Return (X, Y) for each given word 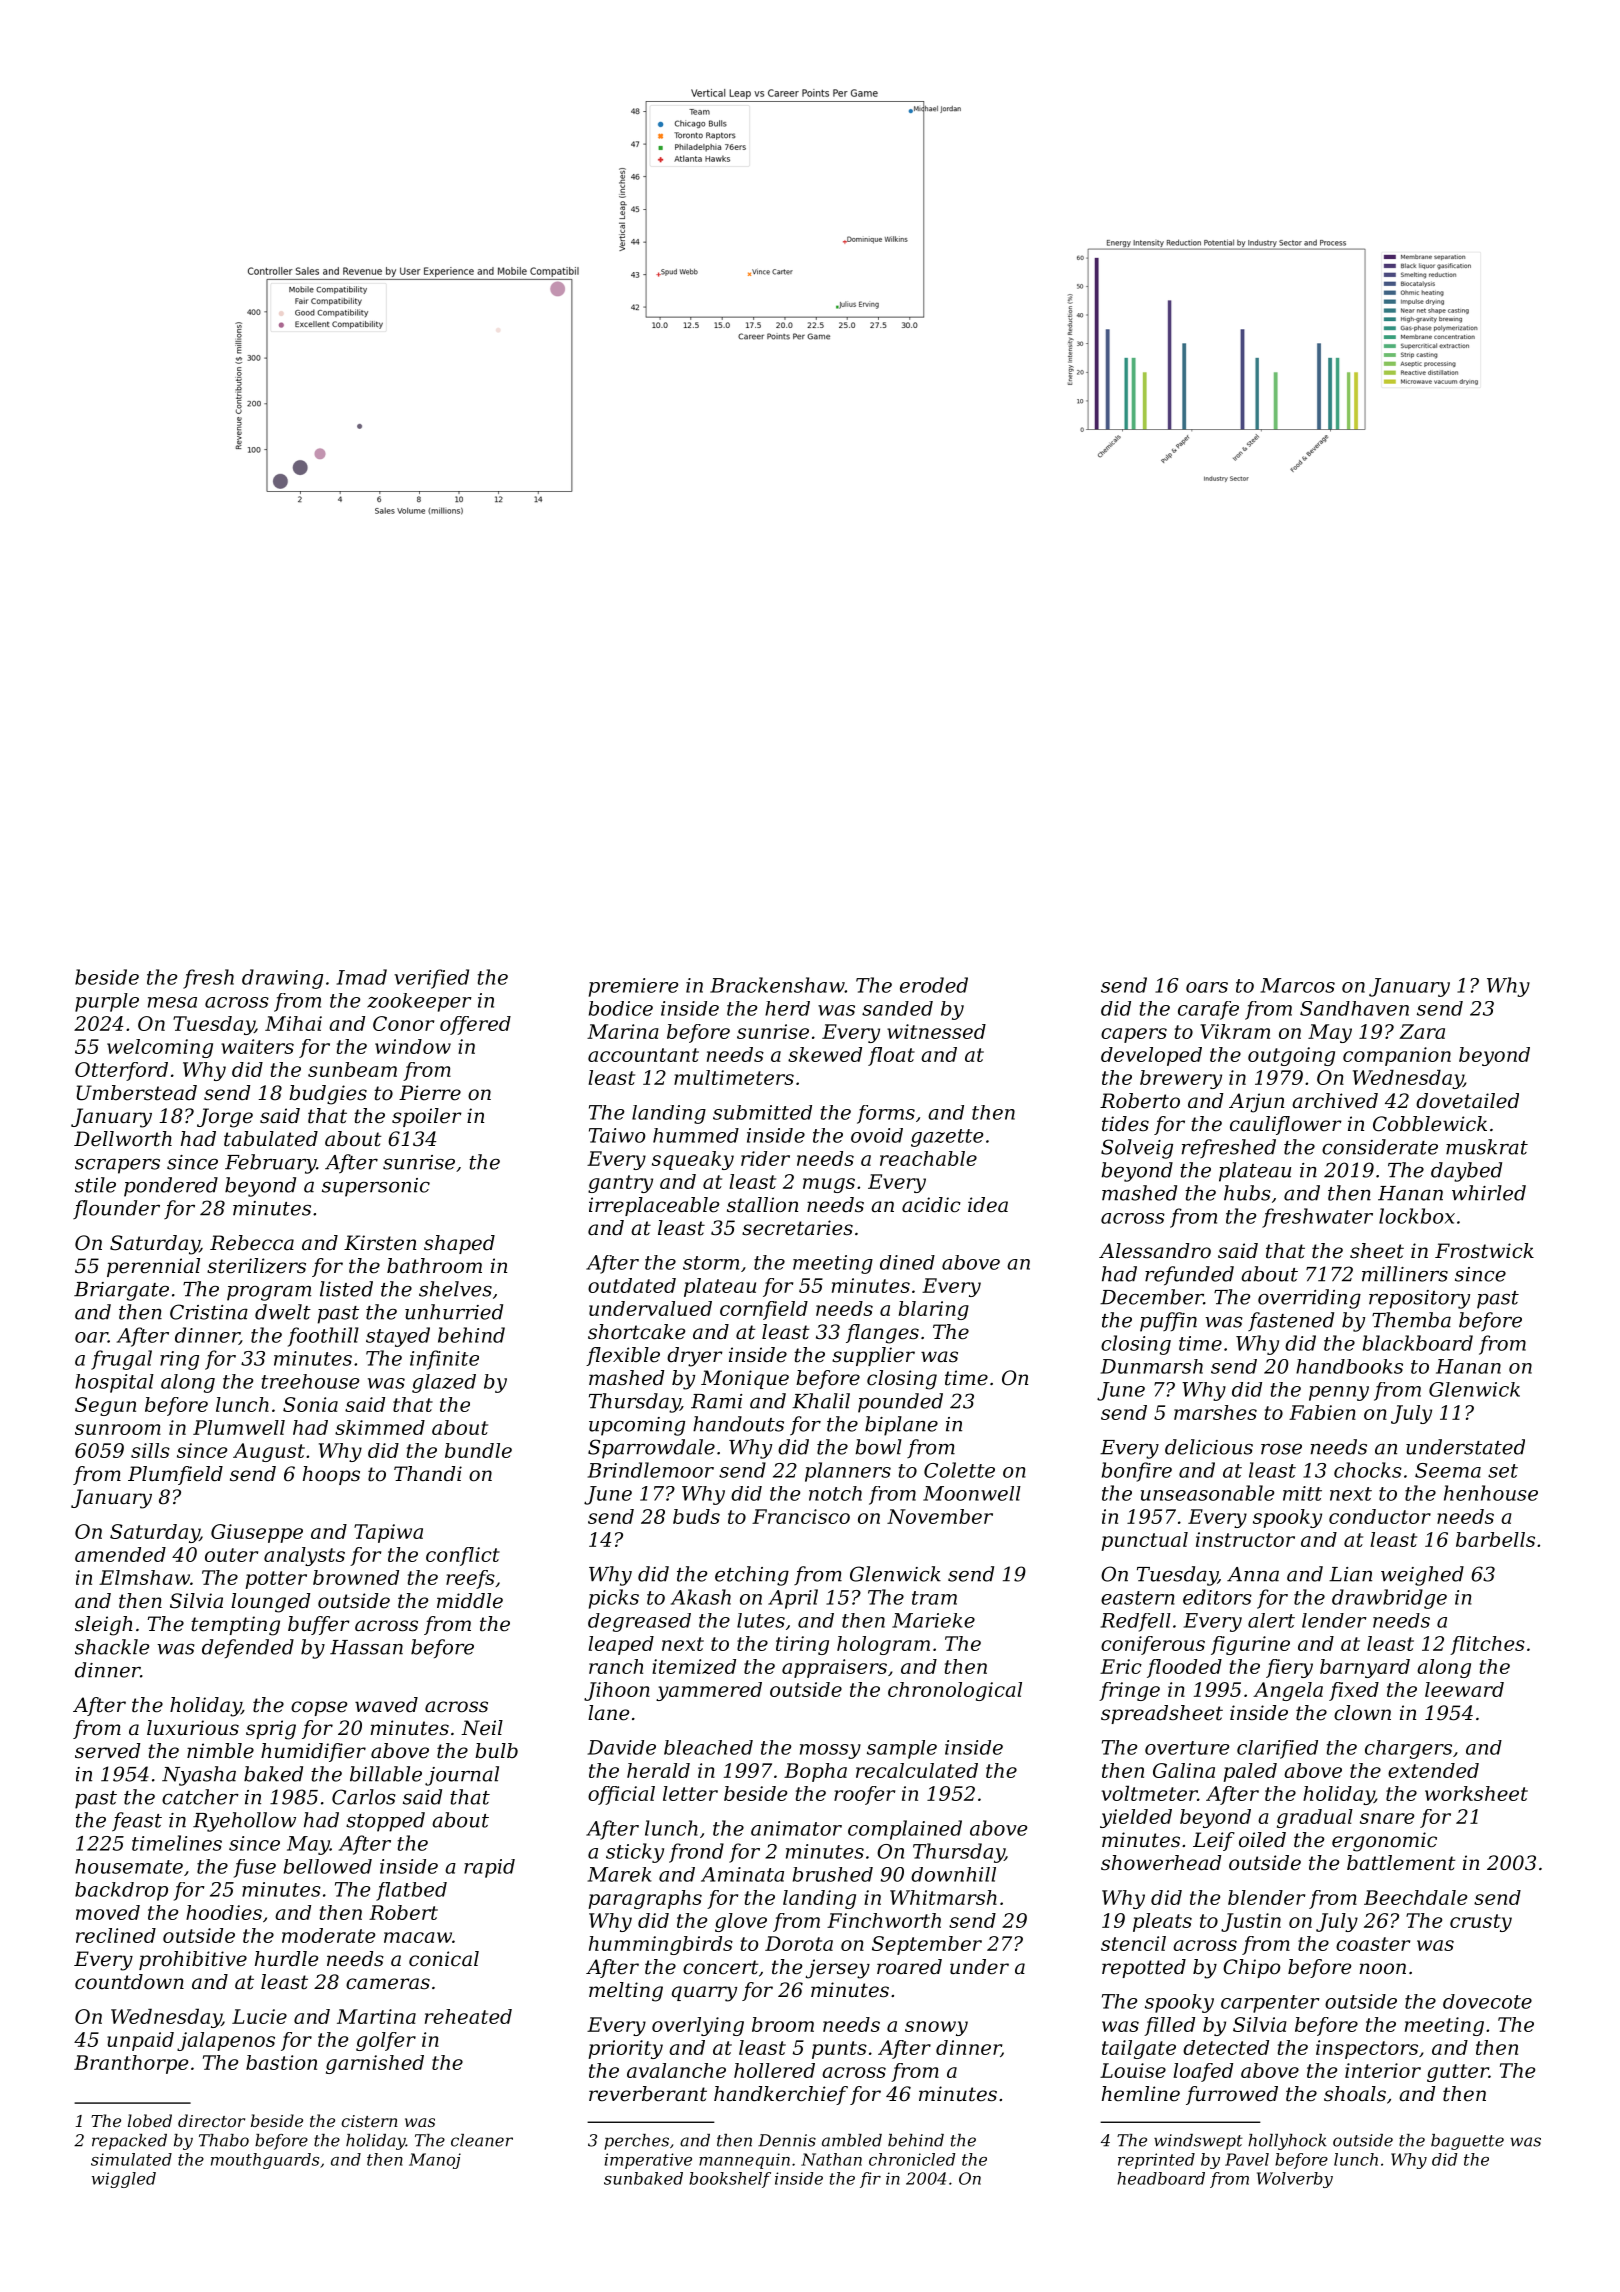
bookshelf (730, 2180)
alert (1271, 1620)
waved (386, 1705)
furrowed (1232, 2095)
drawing (282, 979)
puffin (1168, 1322)
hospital (114, 1383)
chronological (955, 1691)
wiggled (124, 2180)
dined (907, 1262)
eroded (934, 985)
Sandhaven (1354, 1008)
